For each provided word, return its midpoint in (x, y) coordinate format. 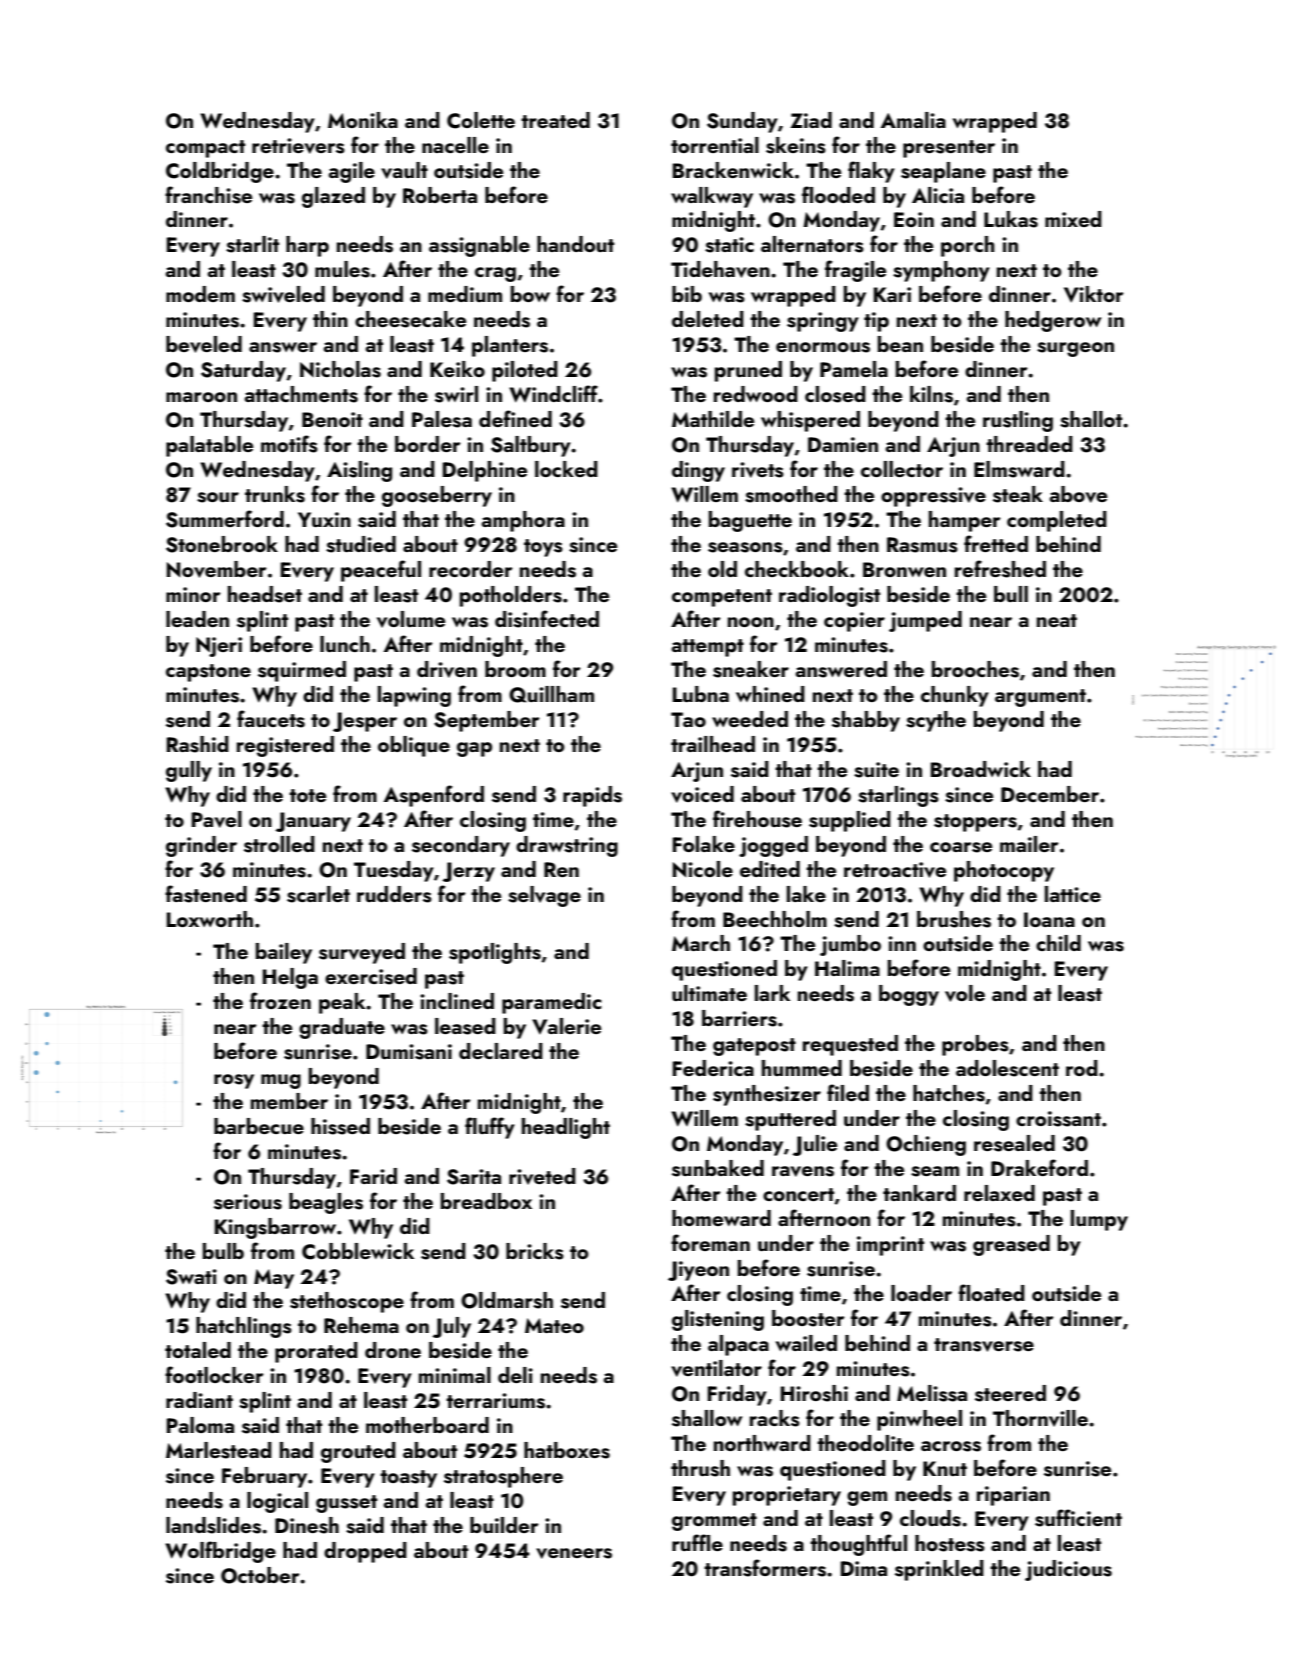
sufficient (1078, 1518)
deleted (708, 319)
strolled (279, 844)
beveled (204, 344)
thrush (700, 1468)
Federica (713, 1068)
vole (965, 993)
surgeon (1075, 349)
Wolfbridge (220, 1552)
